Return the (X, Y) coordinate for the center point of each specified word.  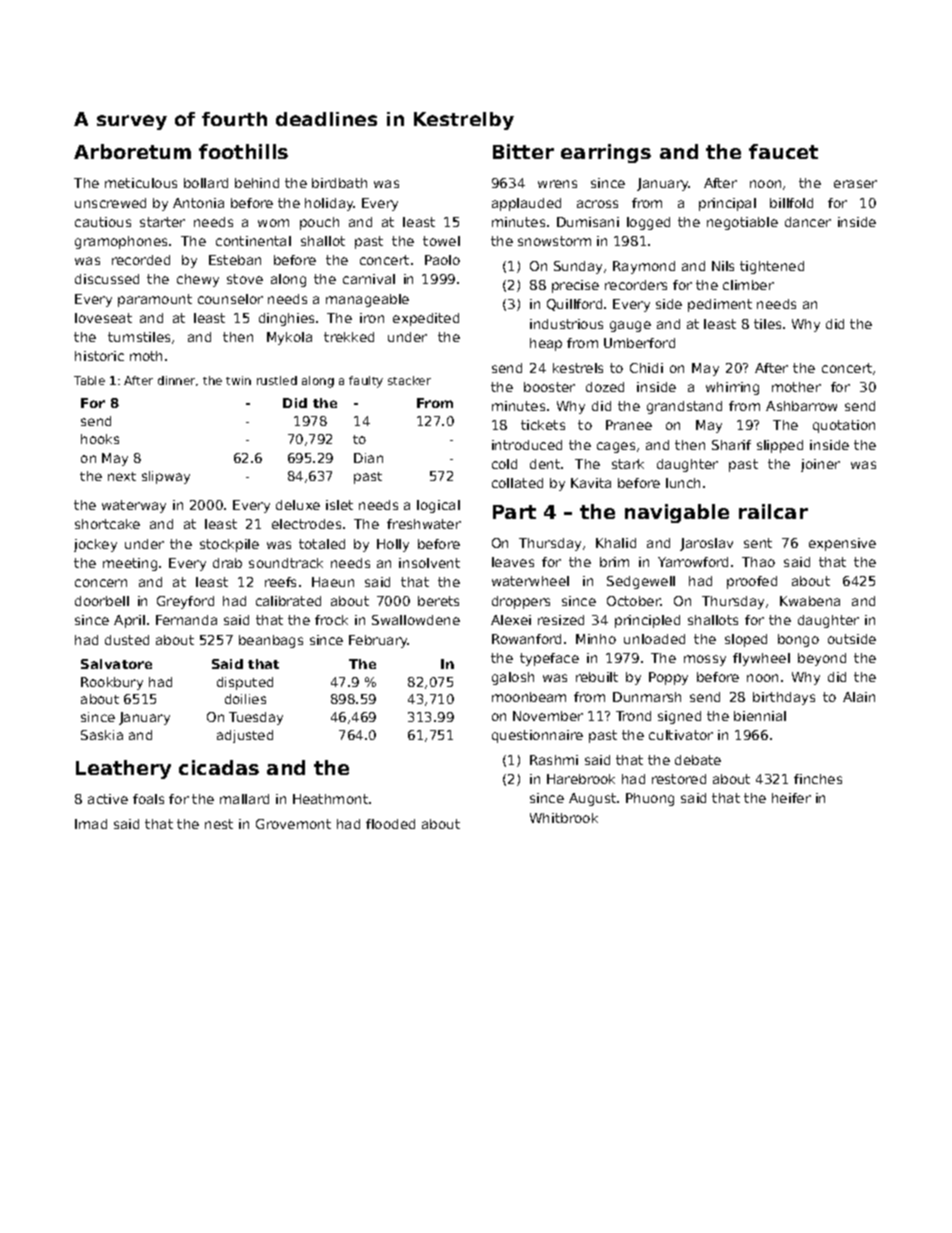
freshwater (424, 524)
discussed (107, 279)
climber (748, 285)
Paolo (442, 260)
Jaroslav (706, 544)
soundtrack (286, 563)
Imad (91, 824)
